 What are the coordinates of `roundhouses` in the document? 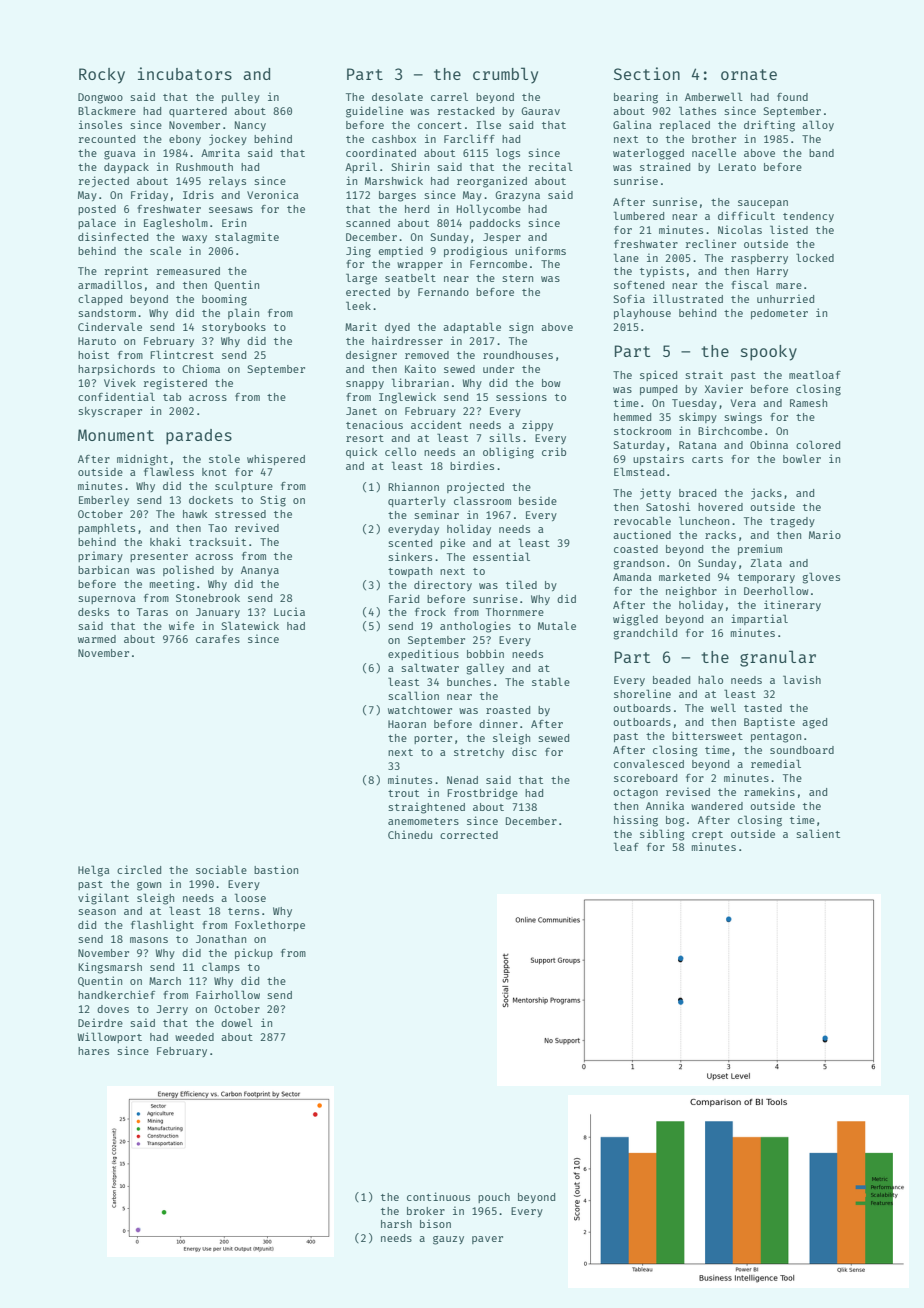 It's located at (518, 355).
